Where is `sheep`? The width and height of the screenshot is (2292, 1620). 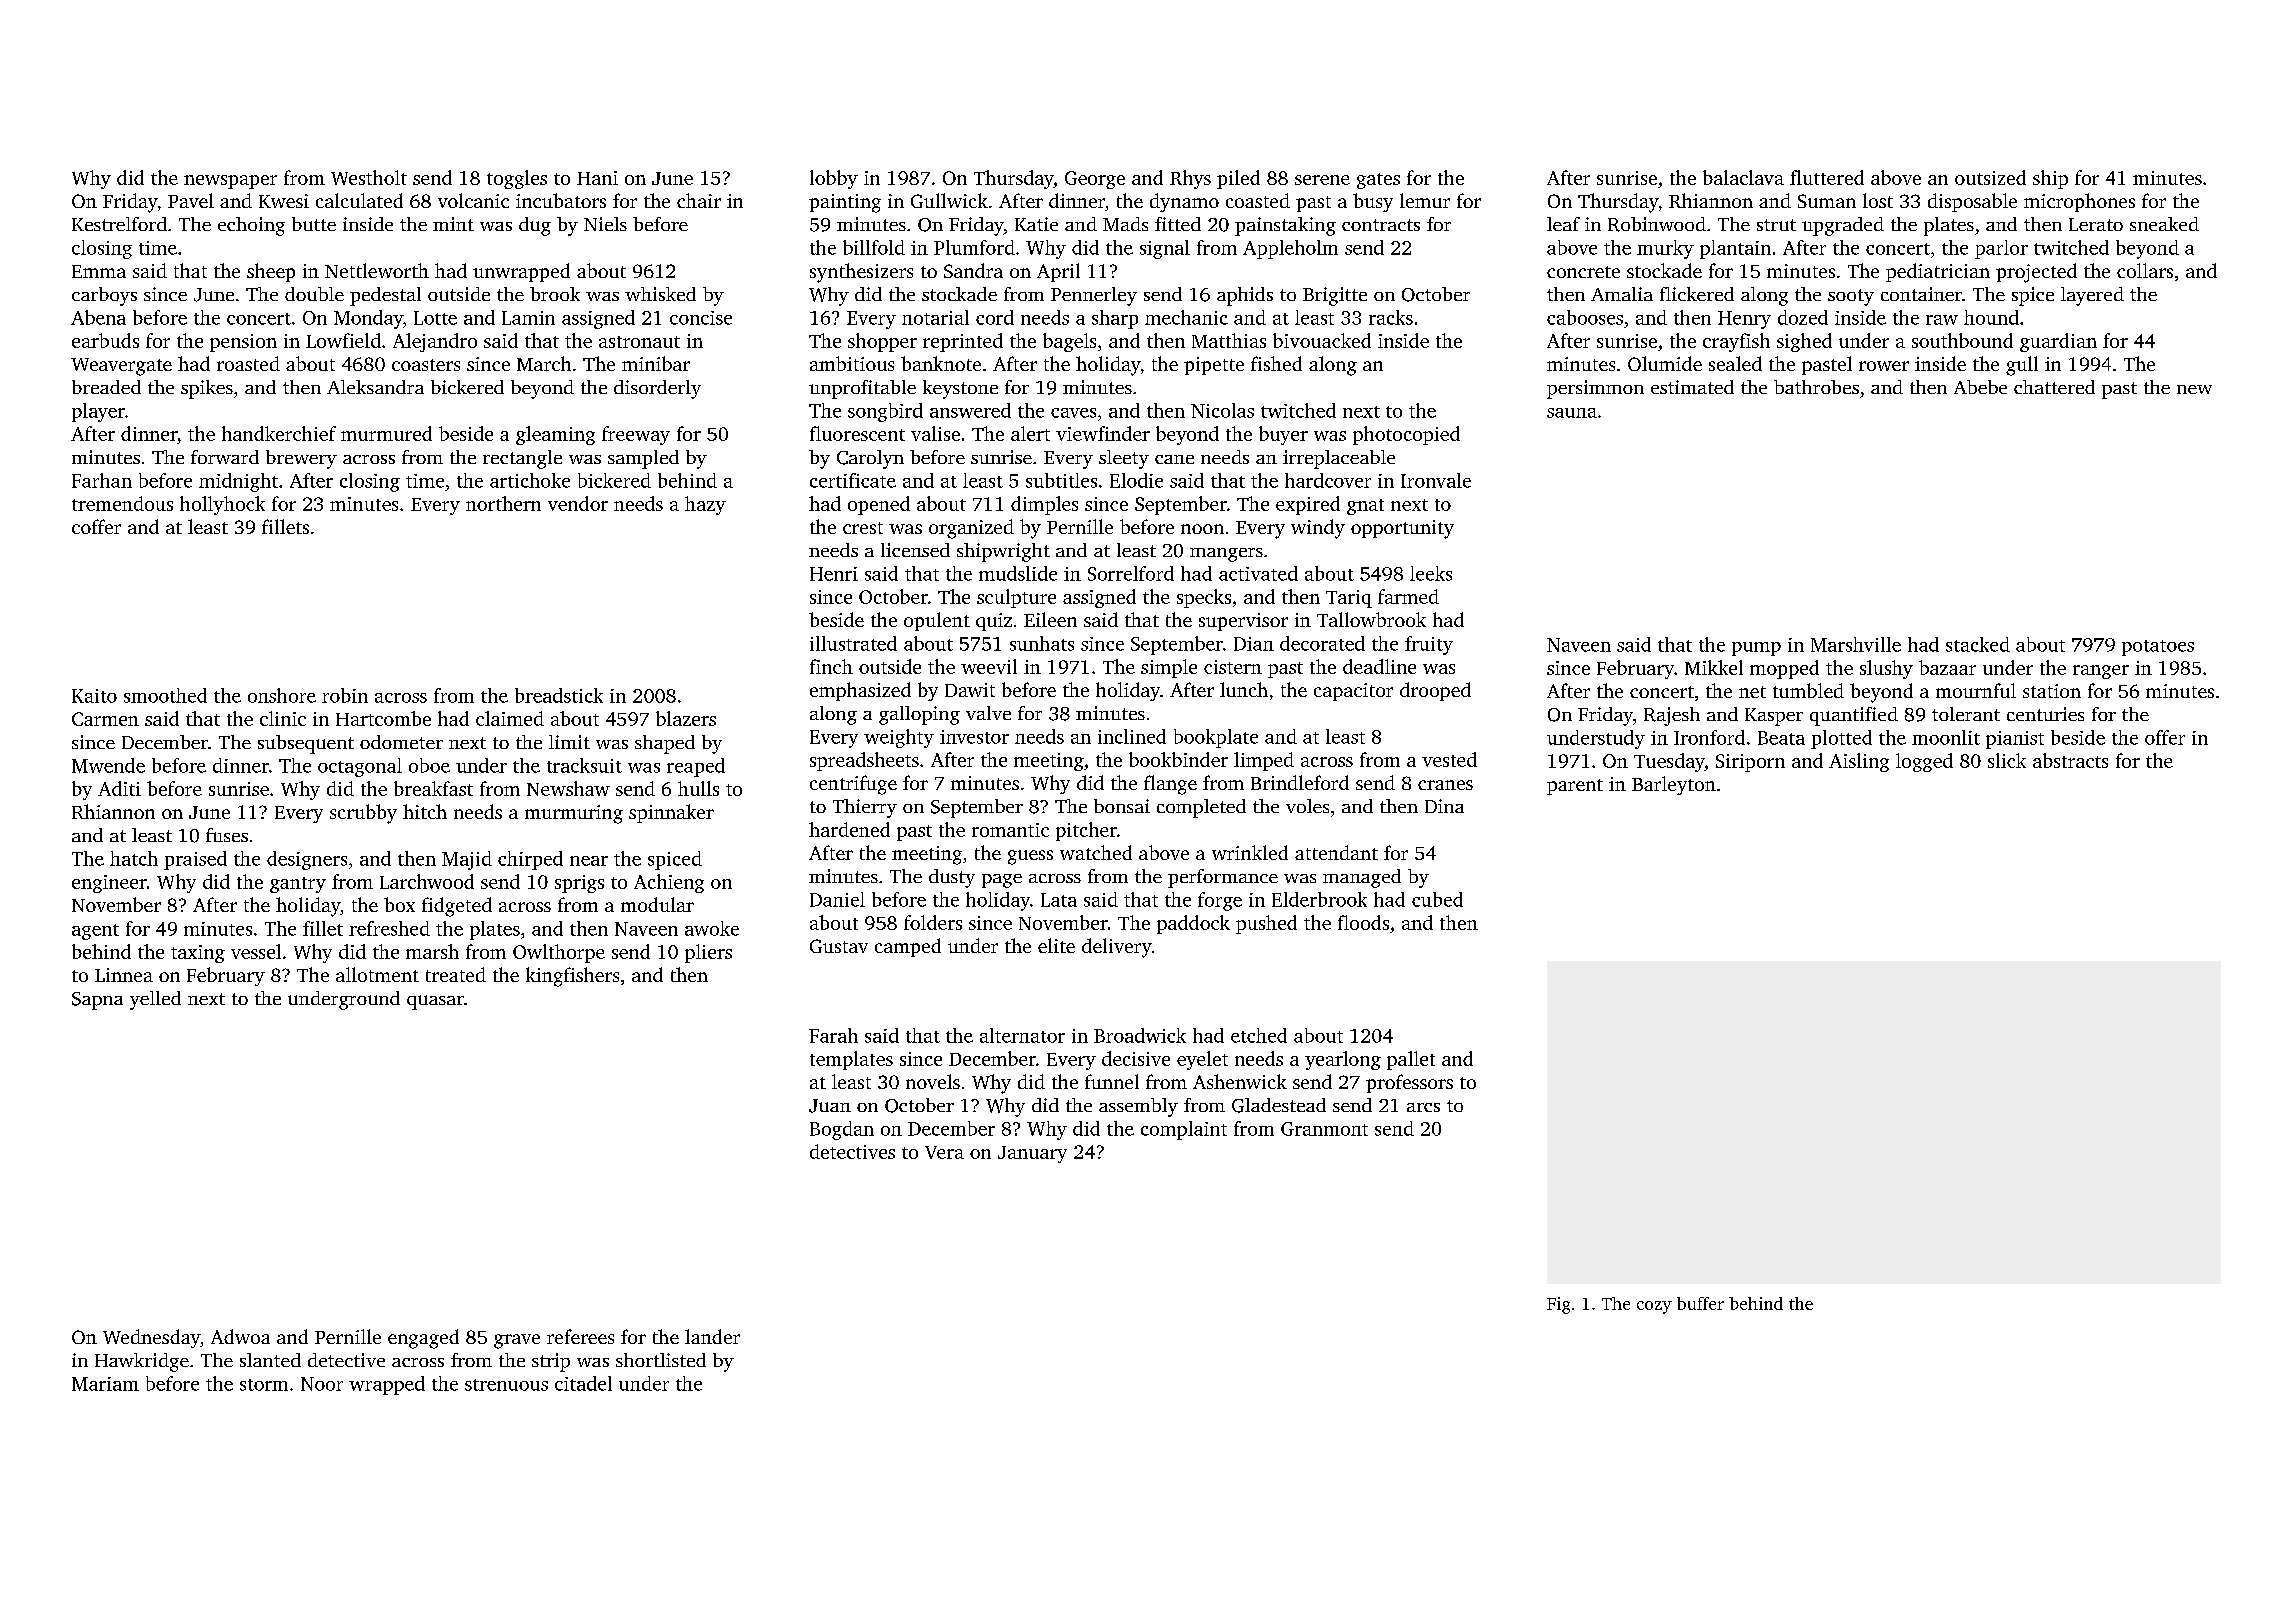 sheep is located at coordinates (271, 272).
